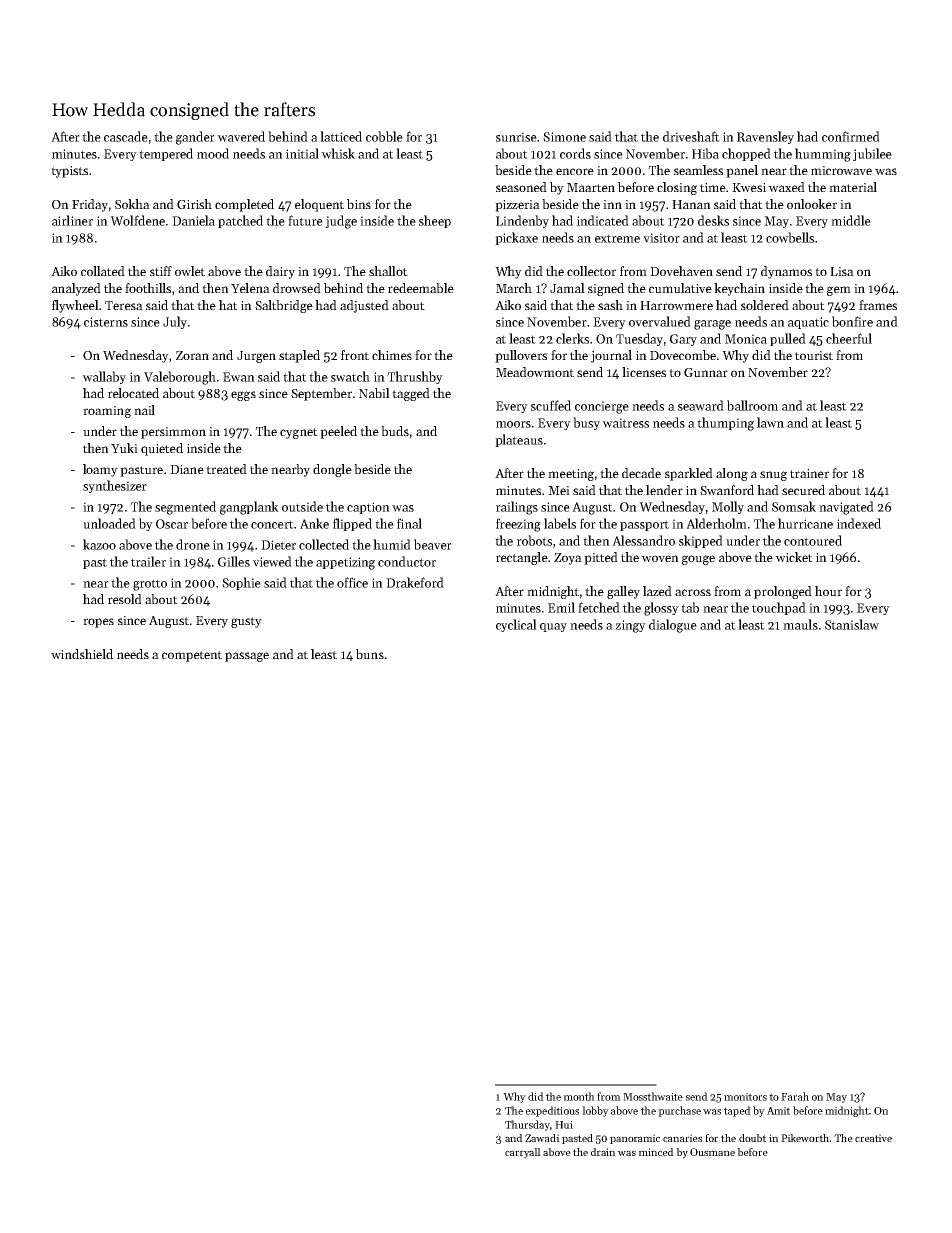 This page has height=1233, width=952. Describe the element at coordinates (765, 305) in the page. I see `soldered` at that location.
